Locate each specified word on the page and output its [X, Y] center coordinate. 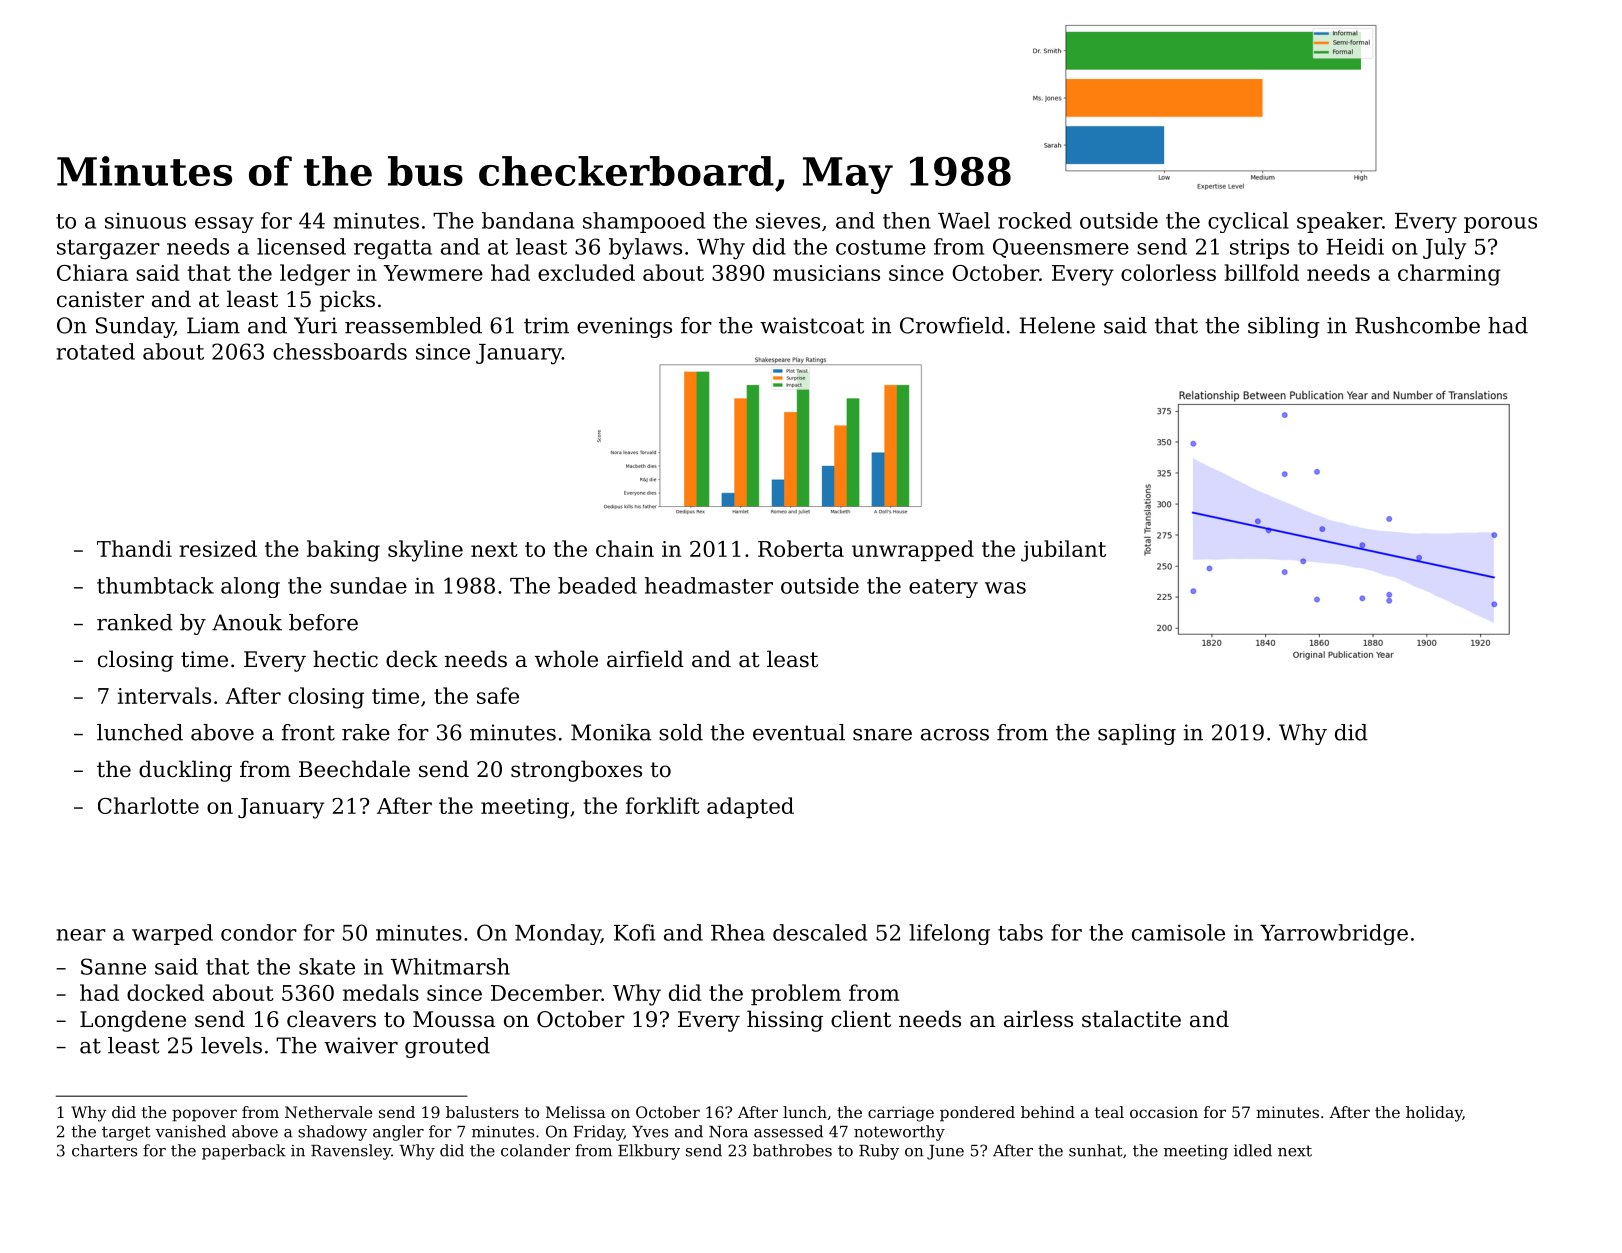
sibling [1284, 327]
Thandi [134, 548]
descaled [820, 932]
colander [535, 1150]
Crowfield [952, 325]
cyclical [1248, 222]
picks [347, 301]
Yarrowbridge [1334, 934]
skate [327, 966]
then [907, 220]
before [323, 622]
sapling [1137, 734]
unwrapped [913, 550]
